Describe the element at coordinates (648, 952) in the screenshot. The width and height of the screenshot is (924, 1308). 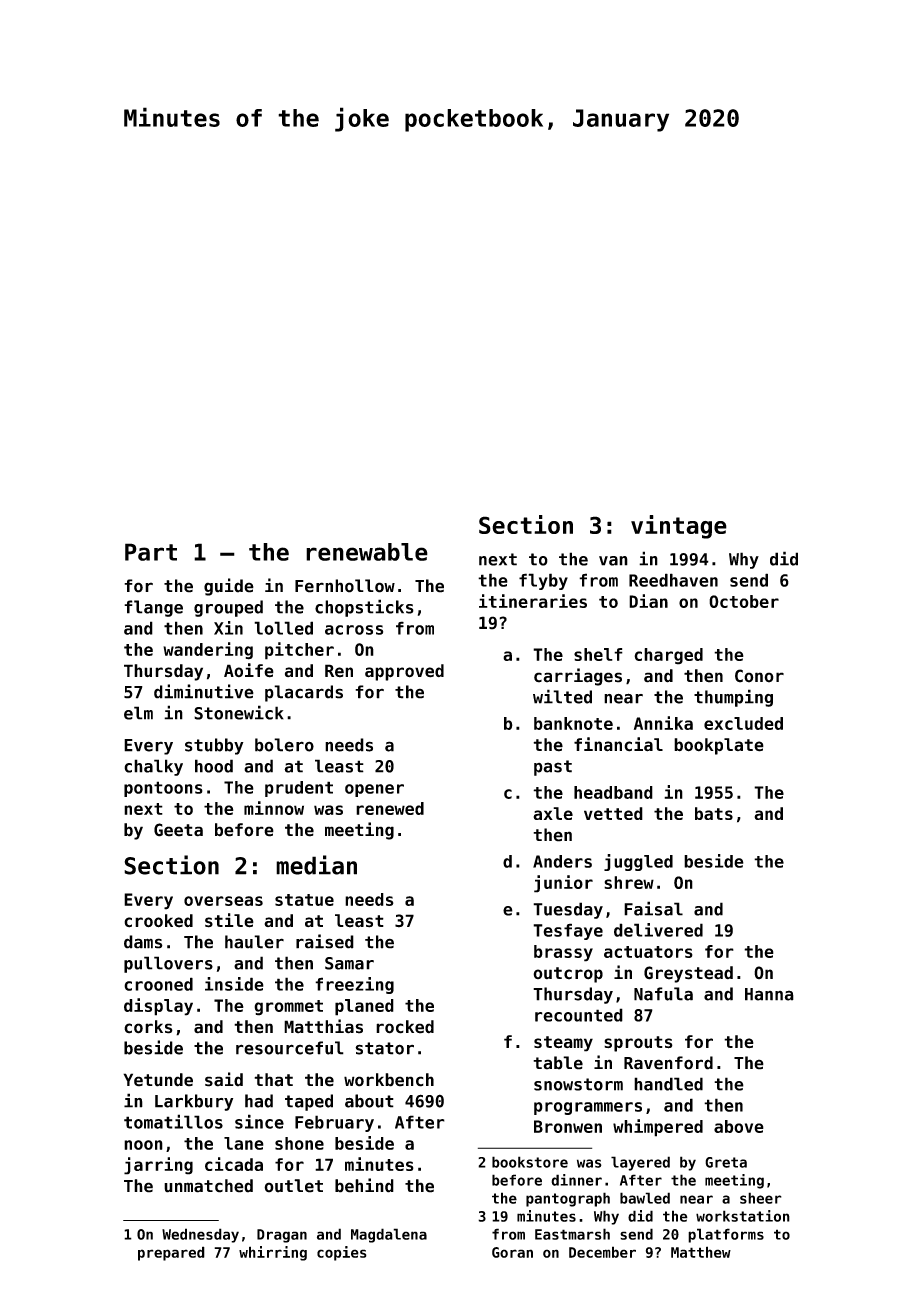
I see `actuators` at that location.
